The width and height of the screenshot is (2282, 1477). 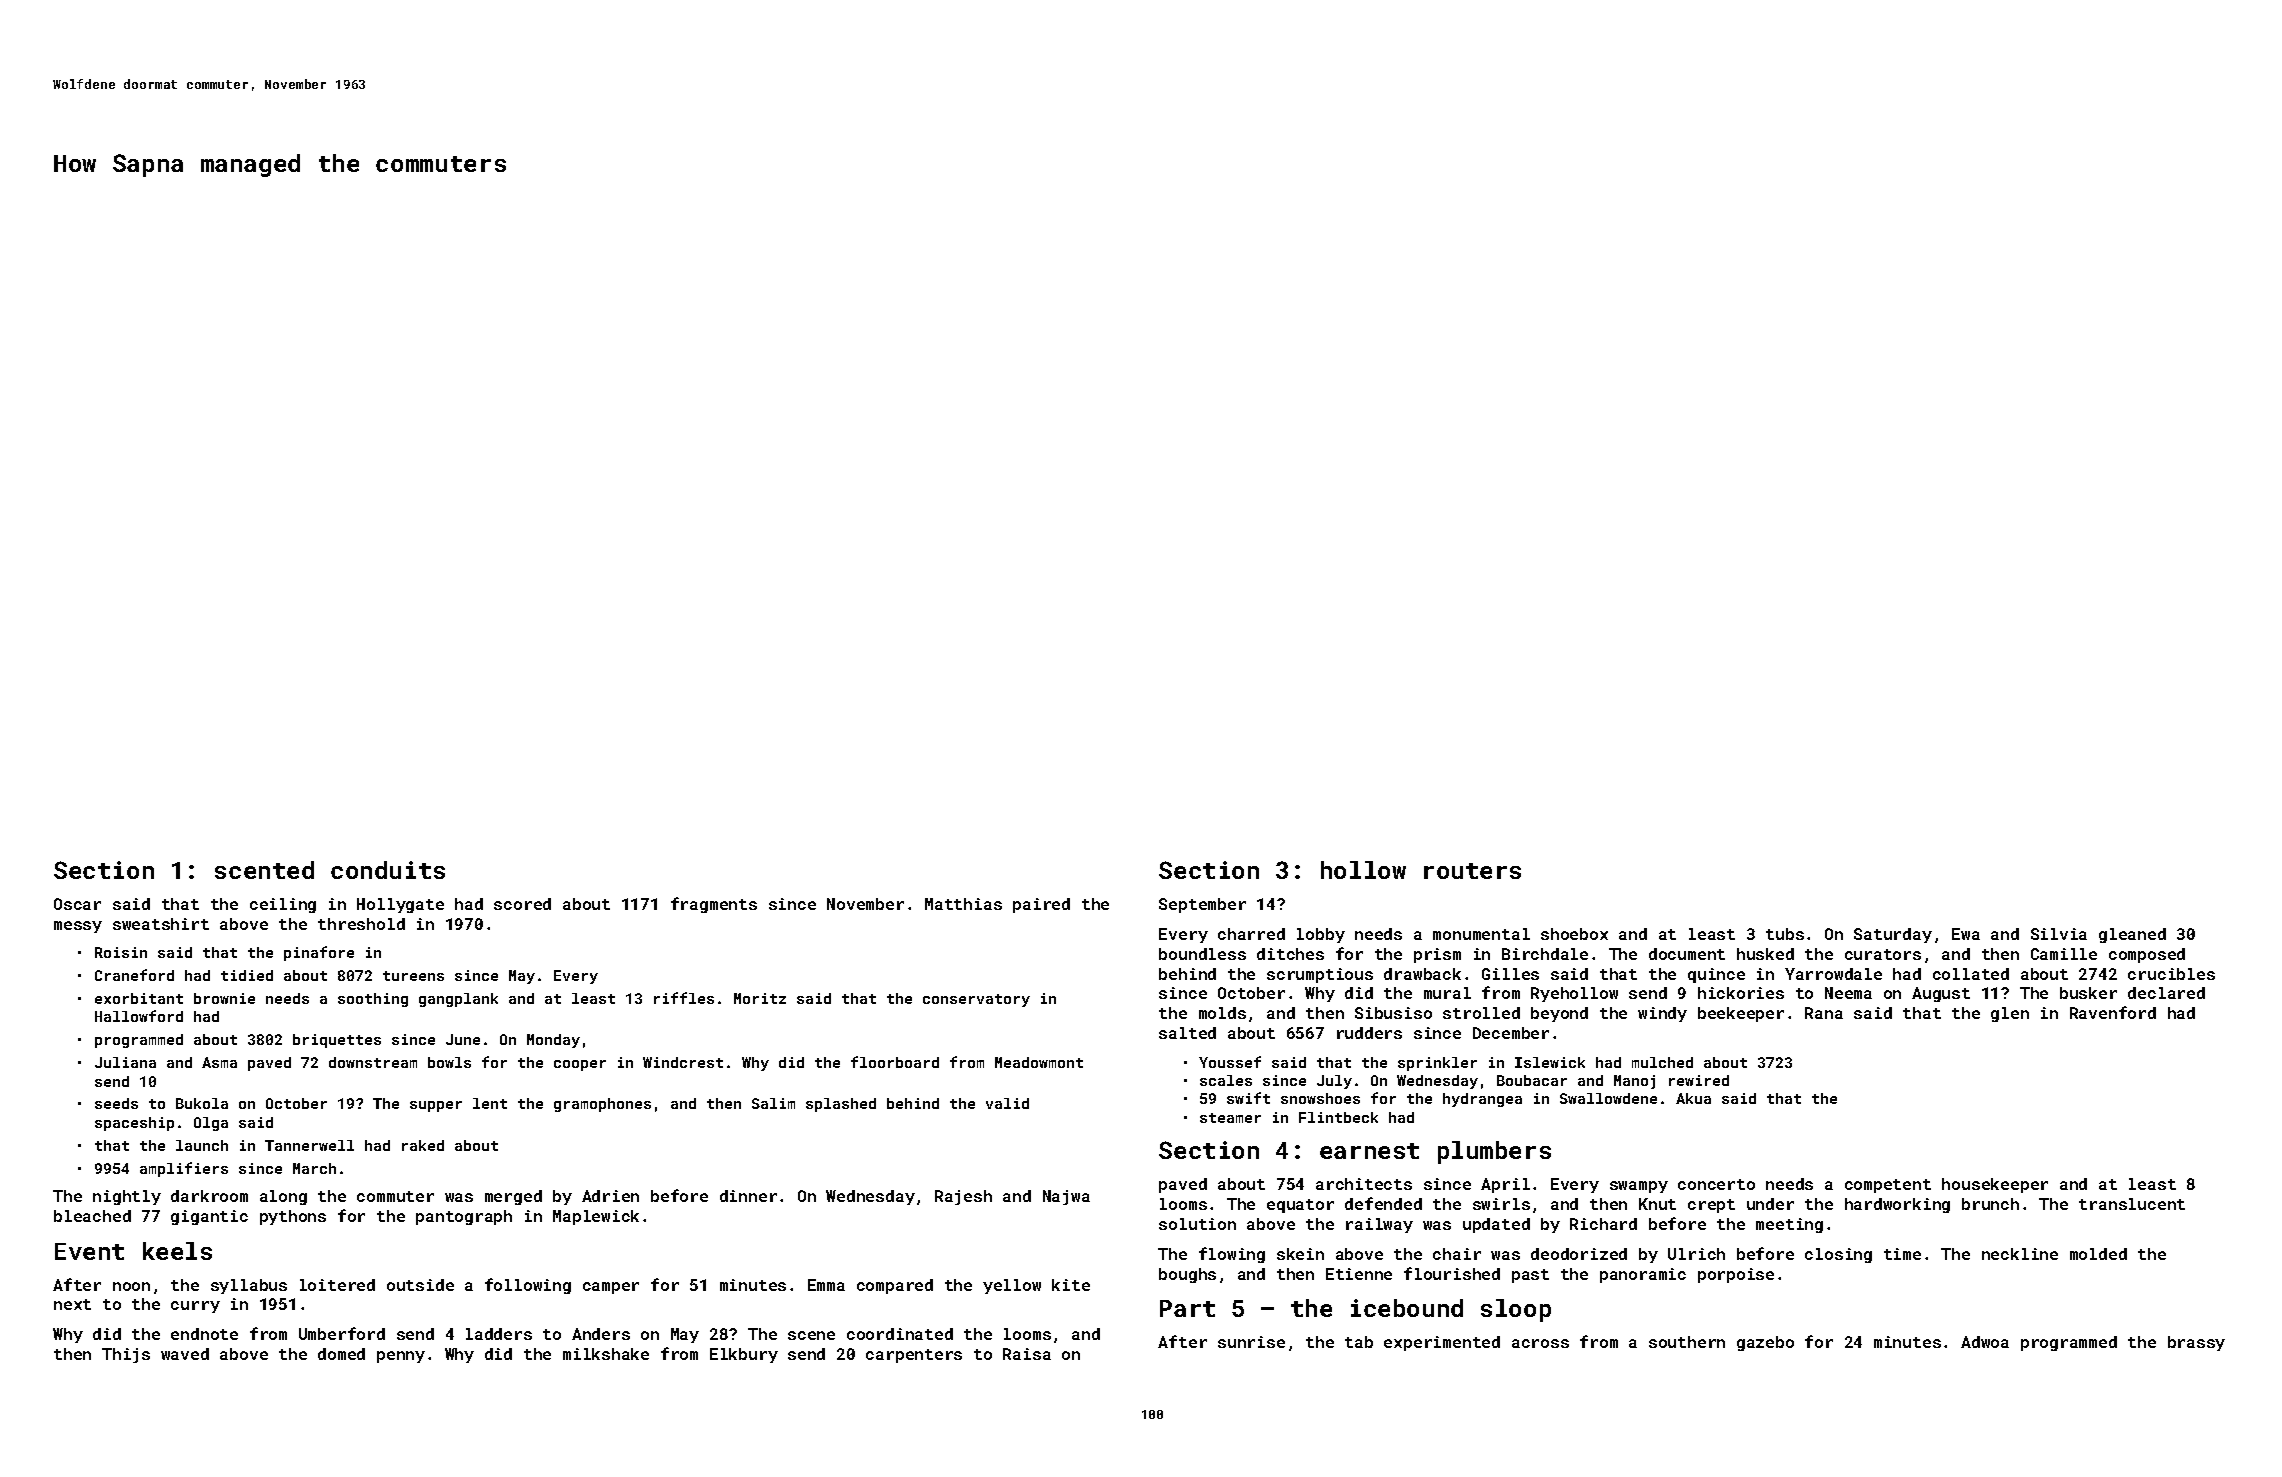 What do you see at coordinates (131, 1286) in the screenshot?
I see `noon` at bounding box center [131, 1286].
